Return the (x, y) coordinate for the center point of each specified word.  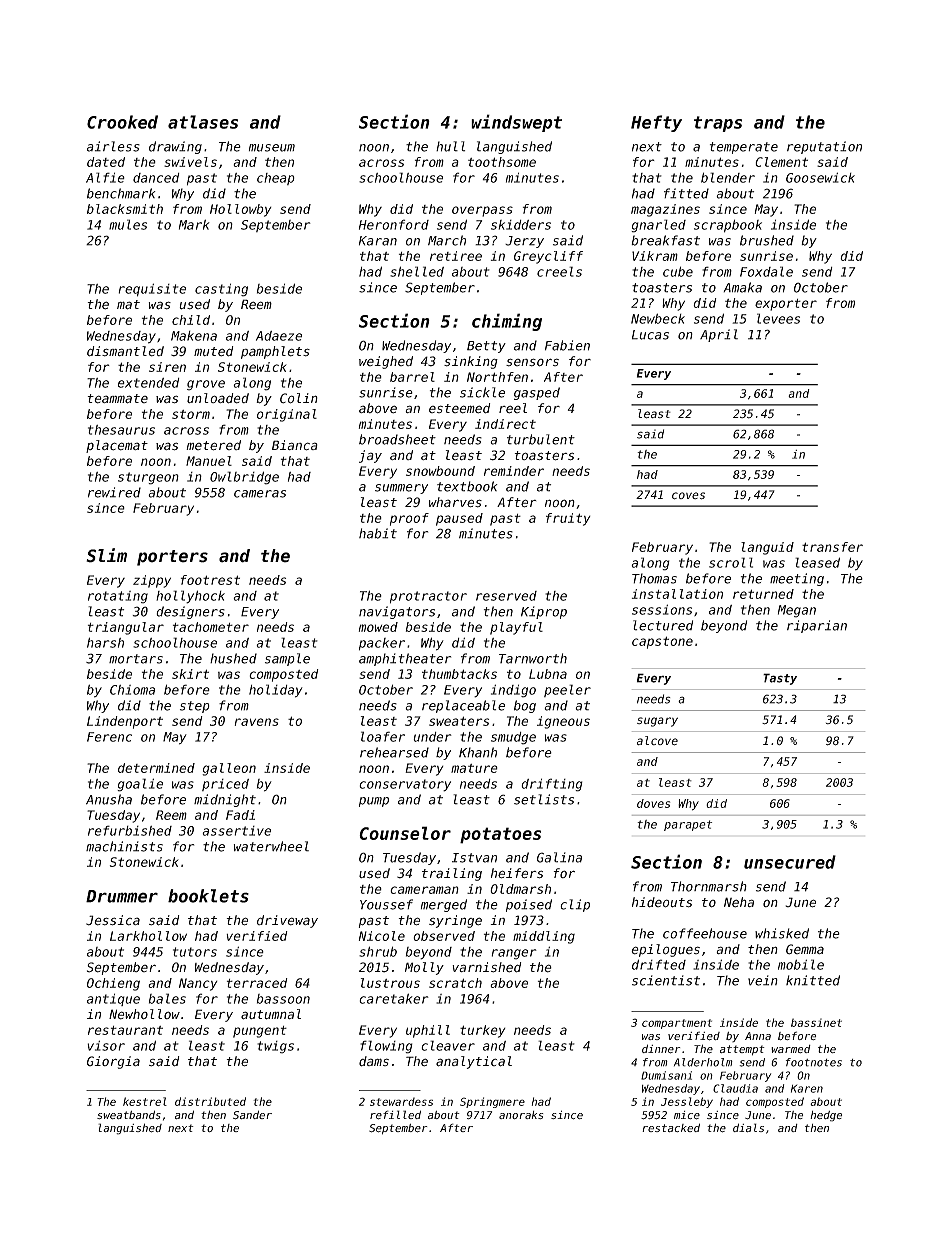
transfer (832, 547)
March (447, 240)
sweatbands (129, 1115)
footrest (210, 580)
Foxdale (766, 271)
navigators (397, 612)
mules (128, 224)
